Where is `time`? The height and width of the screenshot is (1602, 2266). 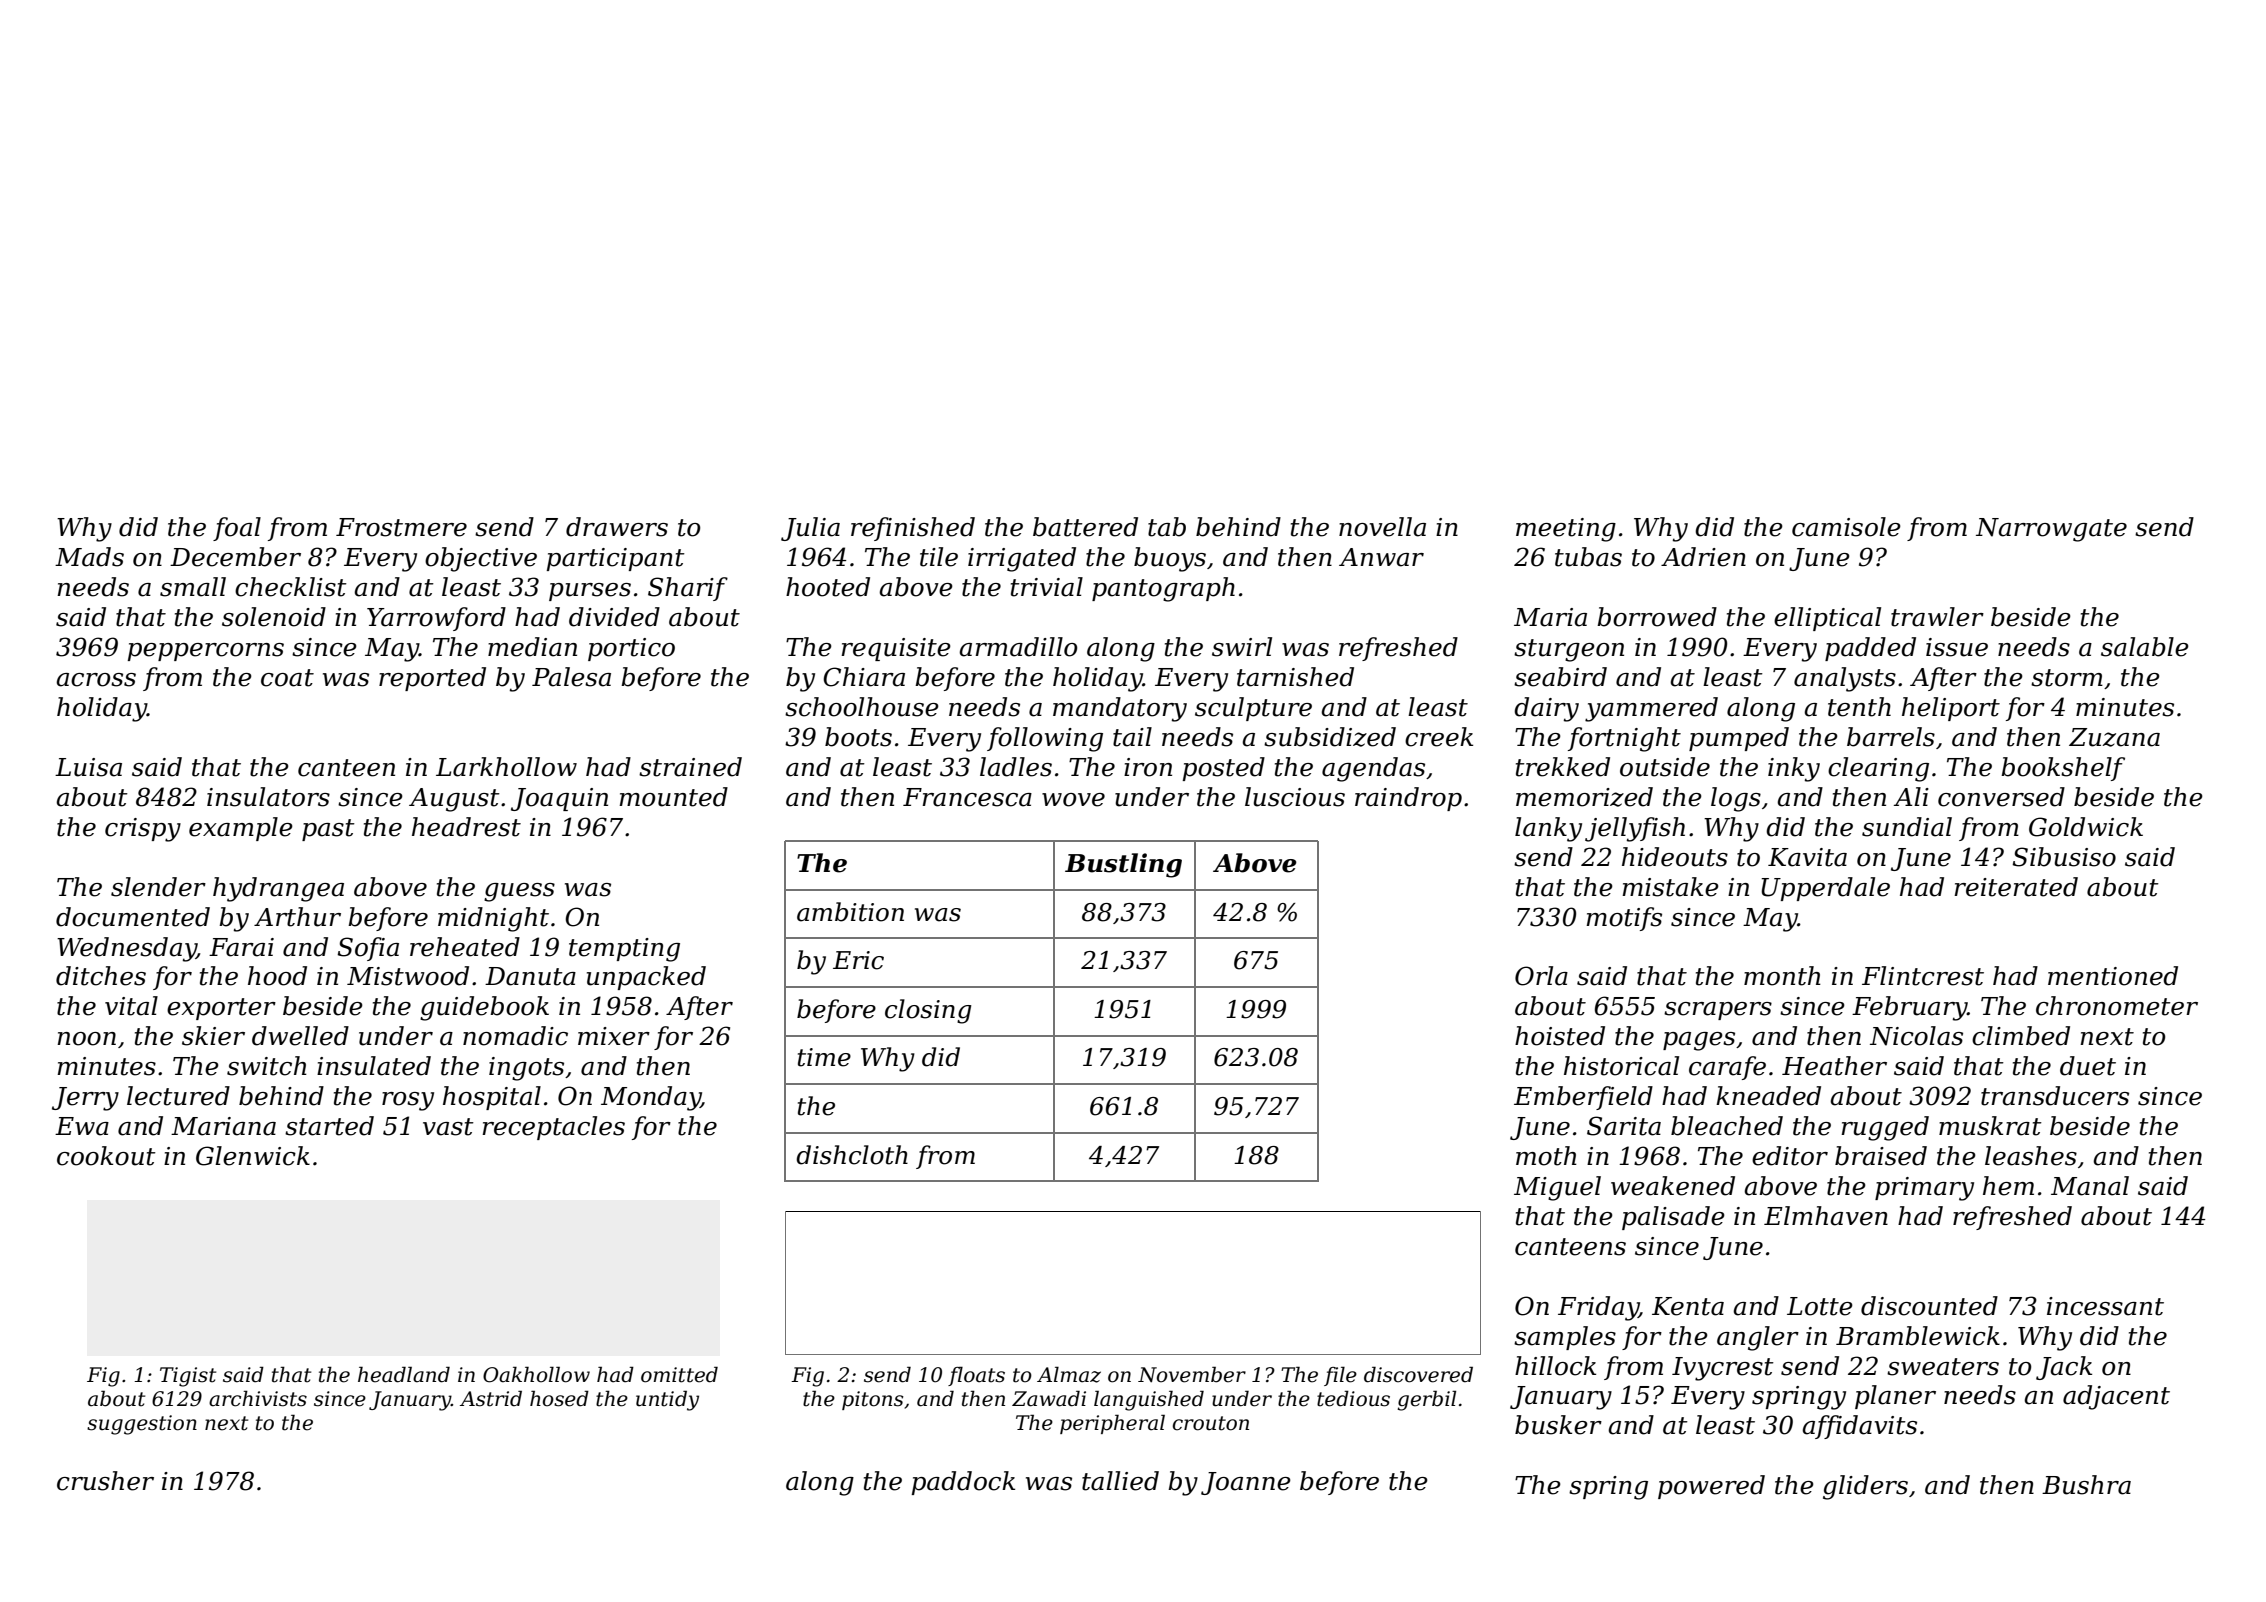 time is located at coordinates (824, 1057).
